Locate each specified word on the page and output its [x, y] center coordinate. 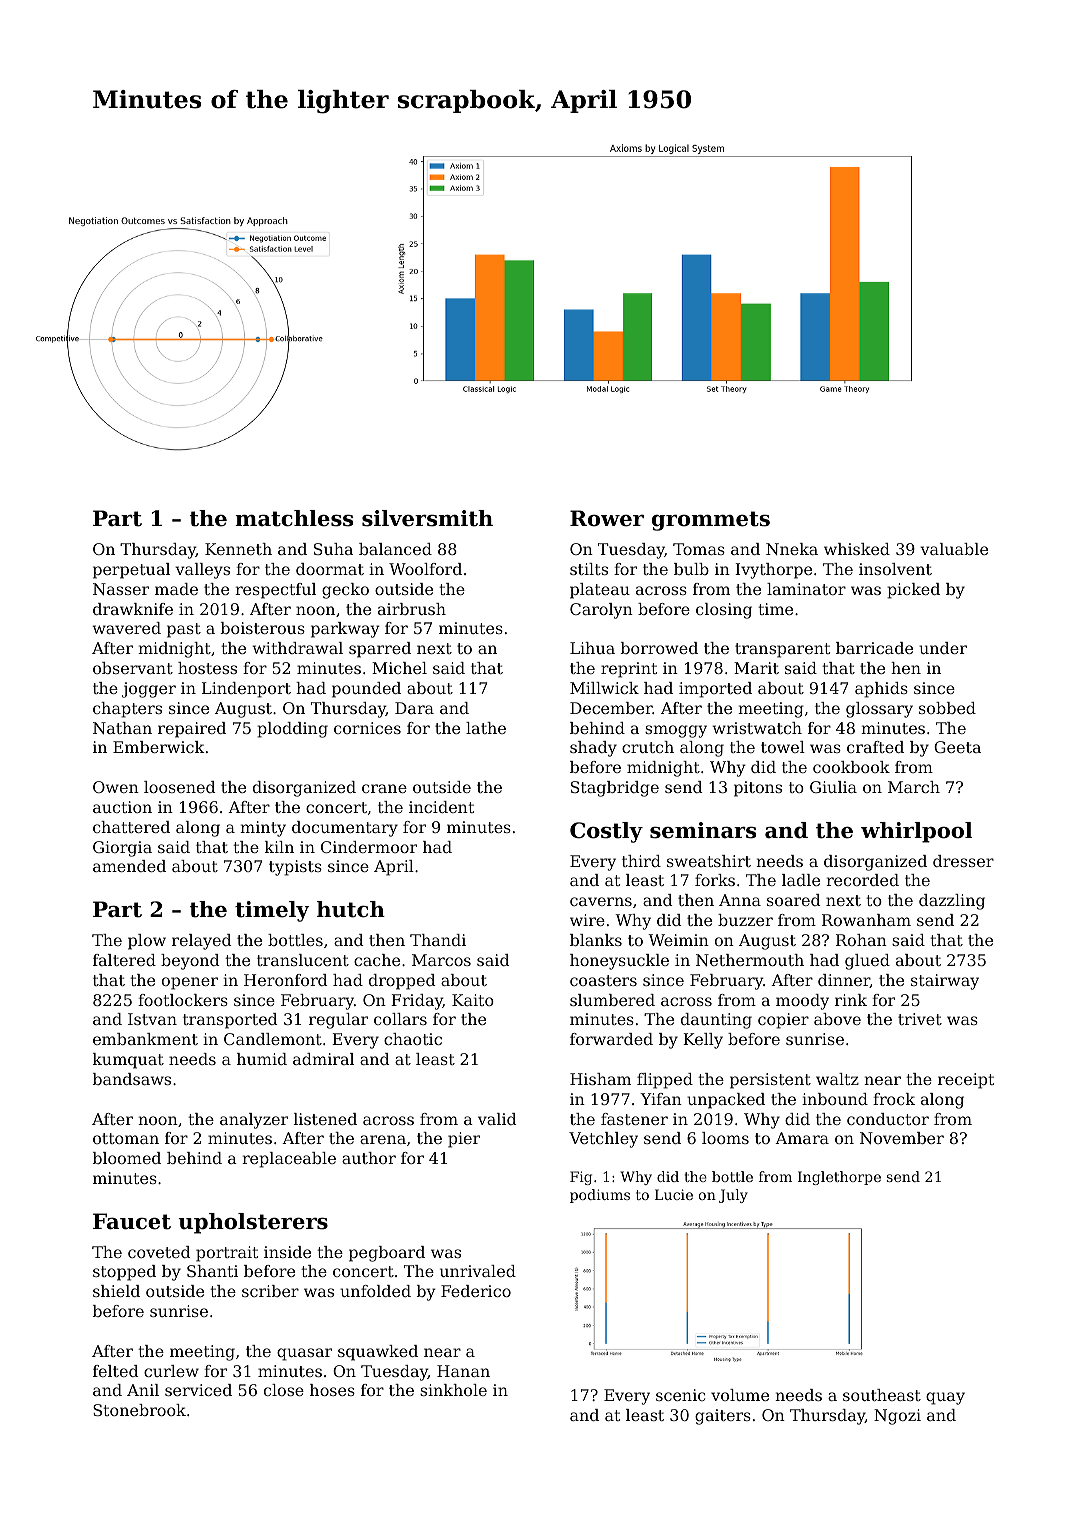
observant [133, 668]
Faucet [132, 1221]
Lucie [674, 1194]
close [284, 1390]
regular [338, 1021]
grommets [711, 521]
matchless [294, 518]
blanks [596, 940]
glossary [879, 710]
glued [867, 962]
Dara [414, 708]
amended [129, 866]
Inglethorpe [839, 1178]
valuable [954, 549]
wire [587, 920]
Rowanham [866, 920]
